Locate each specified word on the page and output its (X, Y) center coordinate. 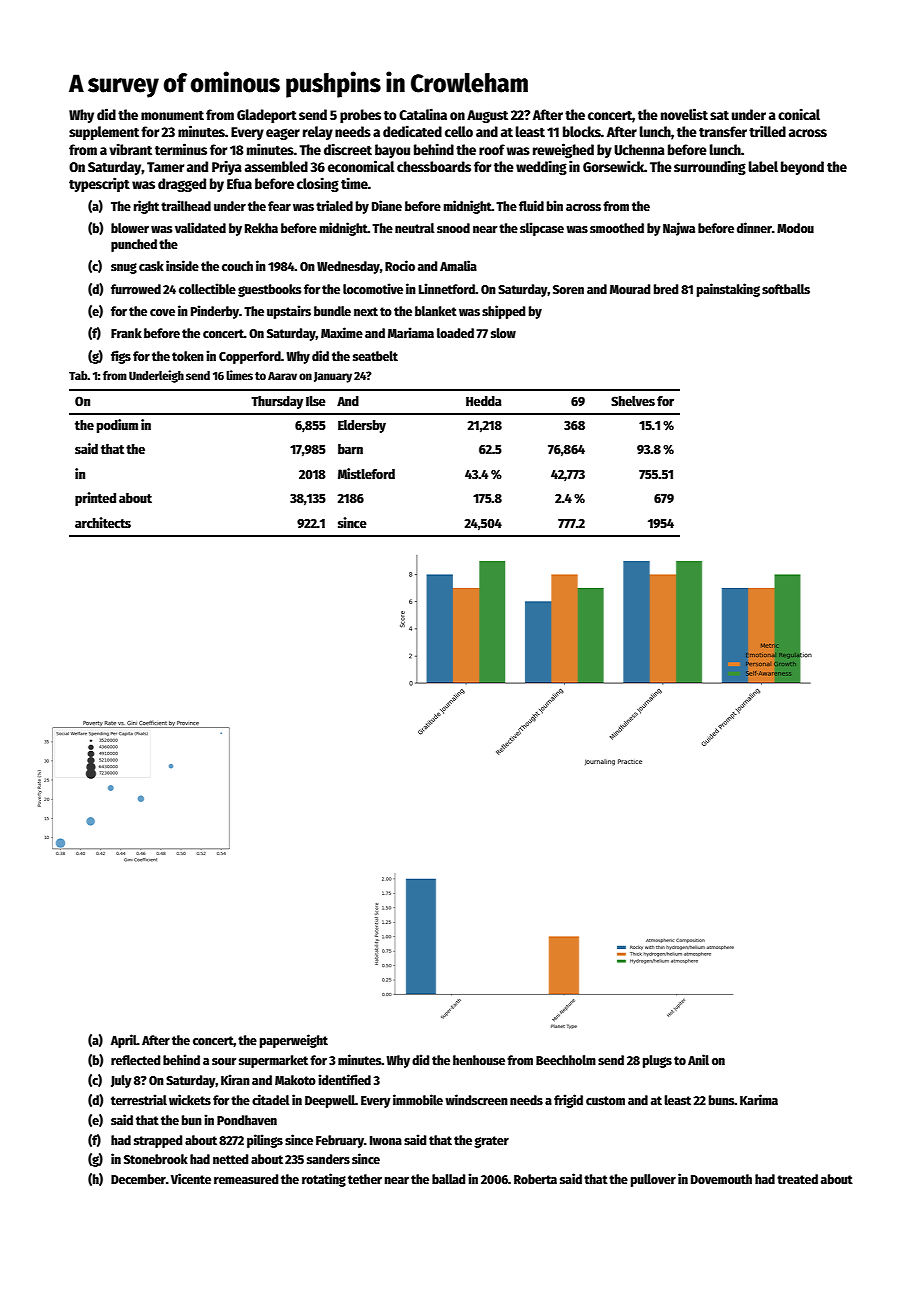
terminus (181, 149)
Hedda (484, 401)
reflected (135, 1060)
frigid (568, 1101)
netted (230, 1159)
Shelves (633, 401)
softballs (786, 289)
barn (350, 449)
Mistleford (366, 473)
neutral (415, 228)
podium (117, 426)
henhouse (479, 1060)
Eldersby (362, 426)
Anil (698, 1059)
